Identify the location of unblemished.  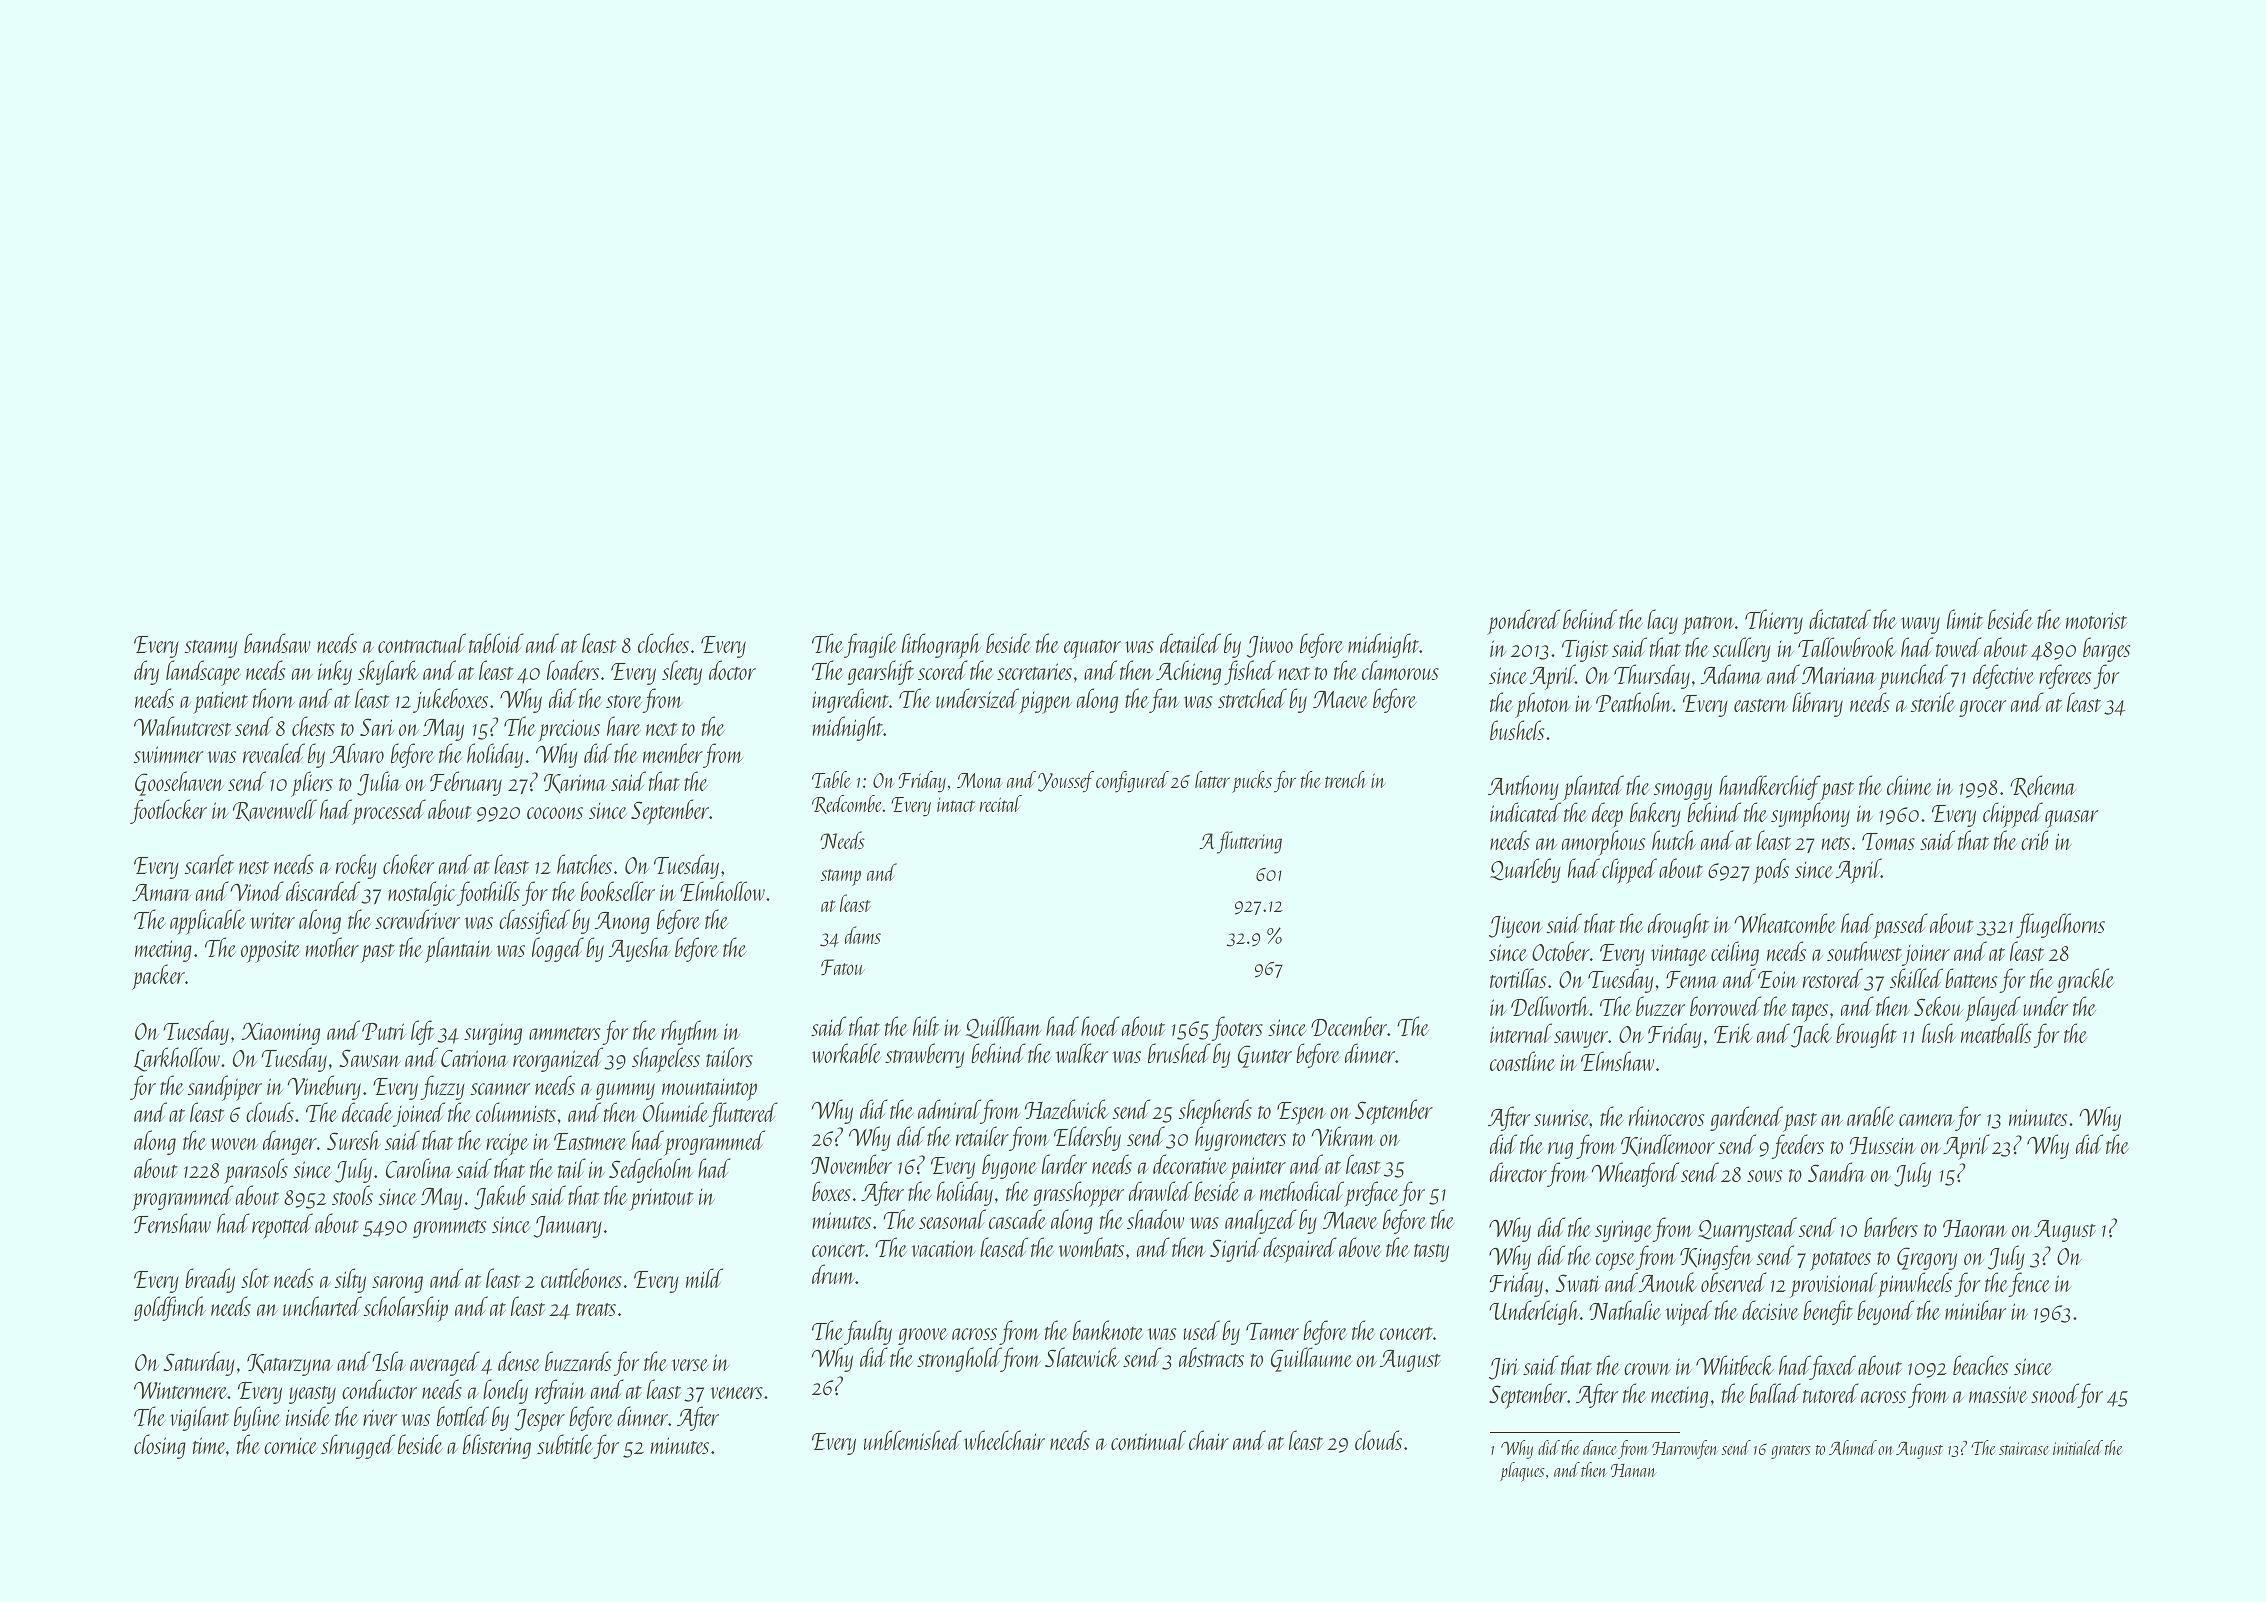
(913, 1440).
